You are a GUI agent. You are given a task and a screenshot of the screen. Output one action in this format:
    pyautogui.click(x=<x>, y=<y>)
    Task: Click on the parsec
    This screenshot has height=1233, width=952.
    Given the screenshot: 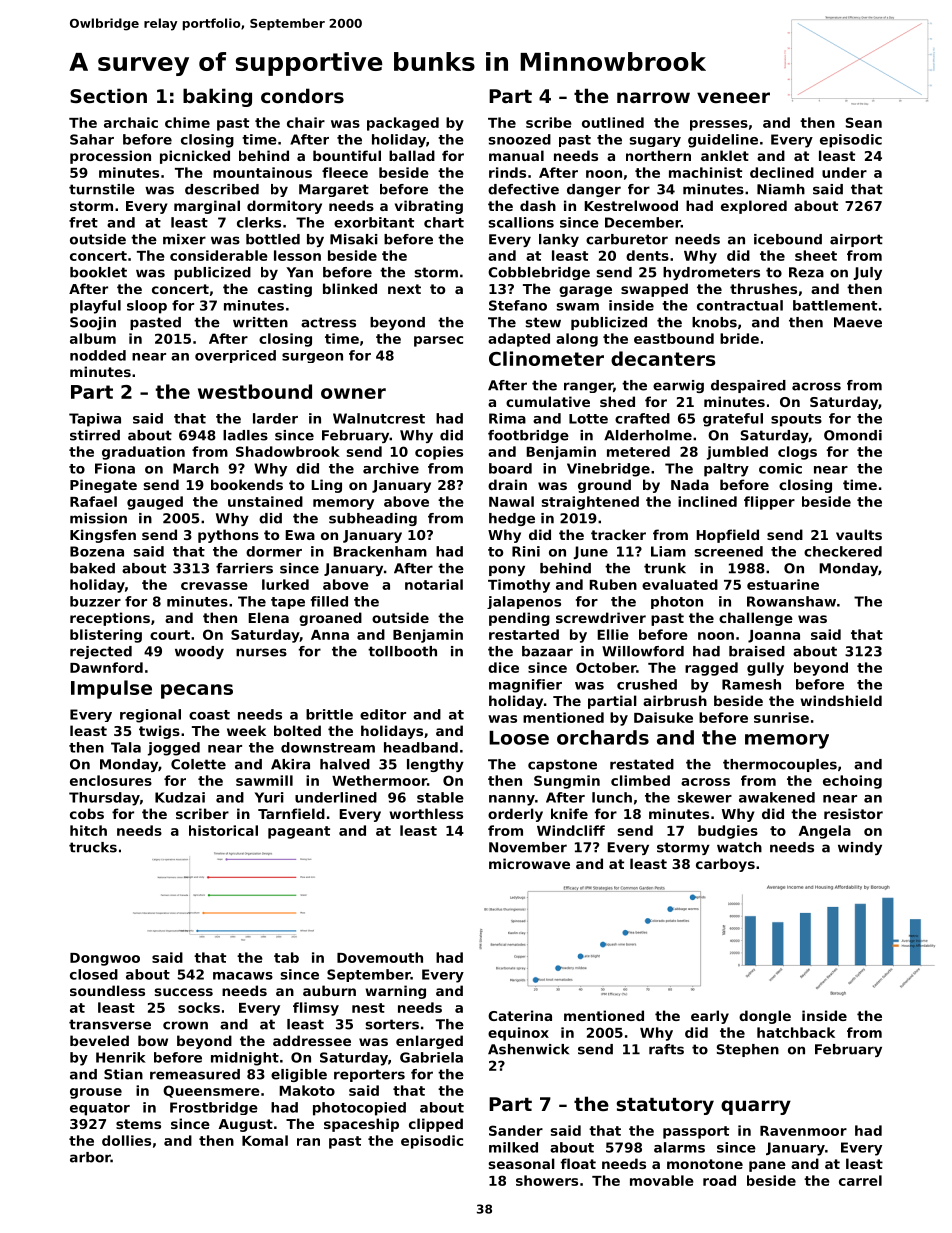 What is the action you would take?
    pyautogui.click(x=438, y=341)
